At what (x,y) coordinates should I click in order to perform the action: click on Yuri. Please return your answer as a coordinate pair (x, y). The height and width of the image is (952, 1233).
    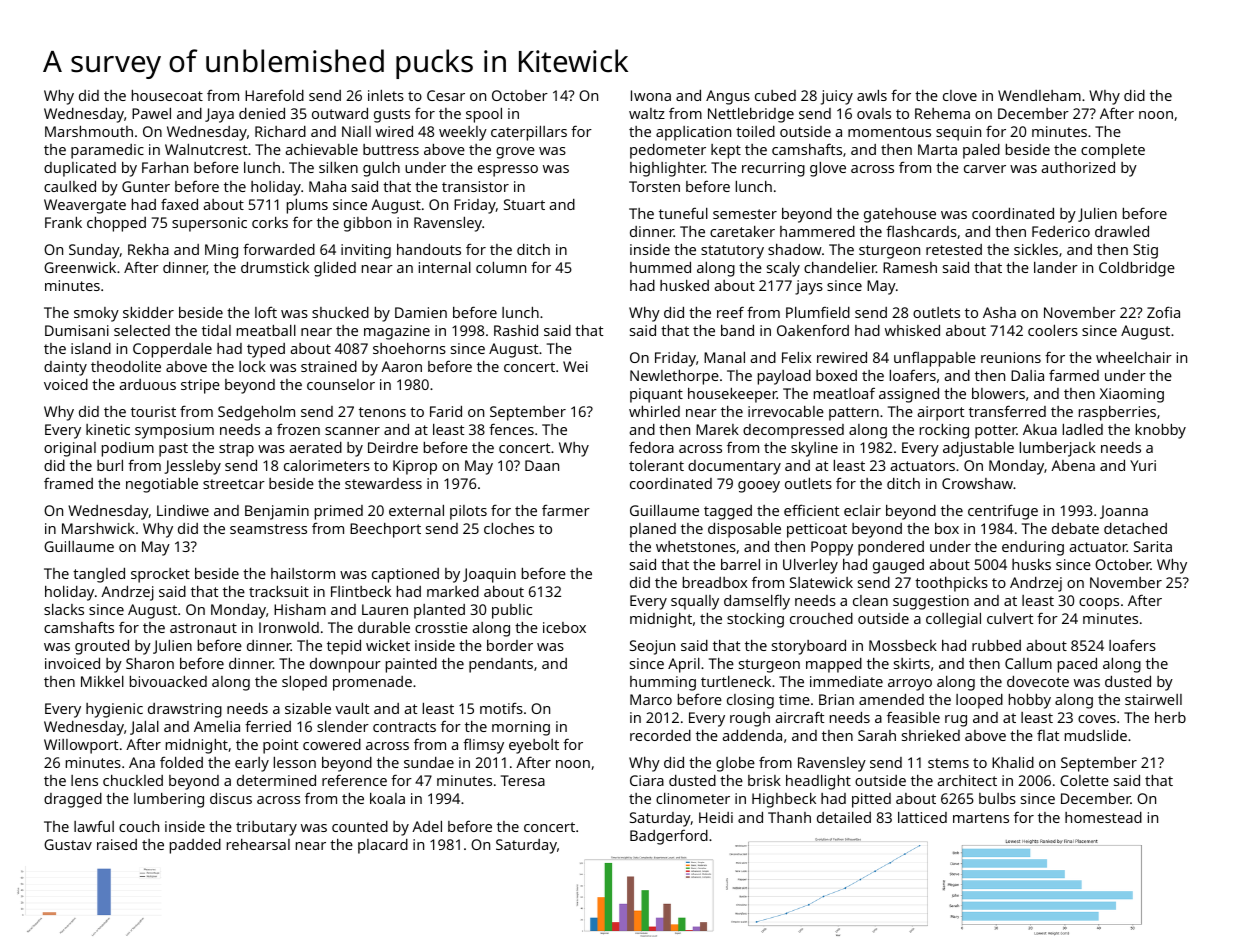
    Looking at the image, I should click on (1143, 465).
